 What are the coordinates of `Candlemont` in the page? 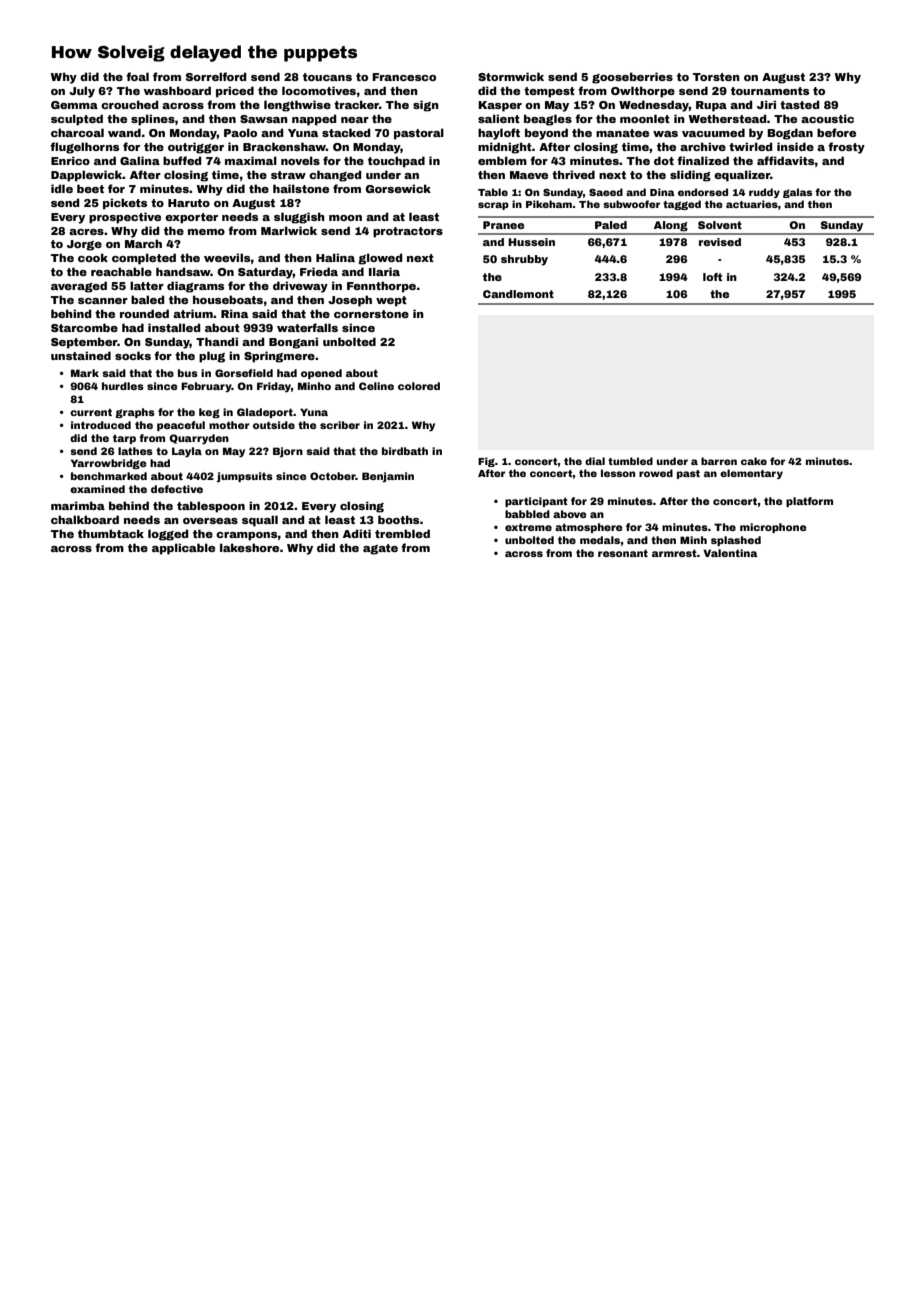 It's located at (518, 294).
